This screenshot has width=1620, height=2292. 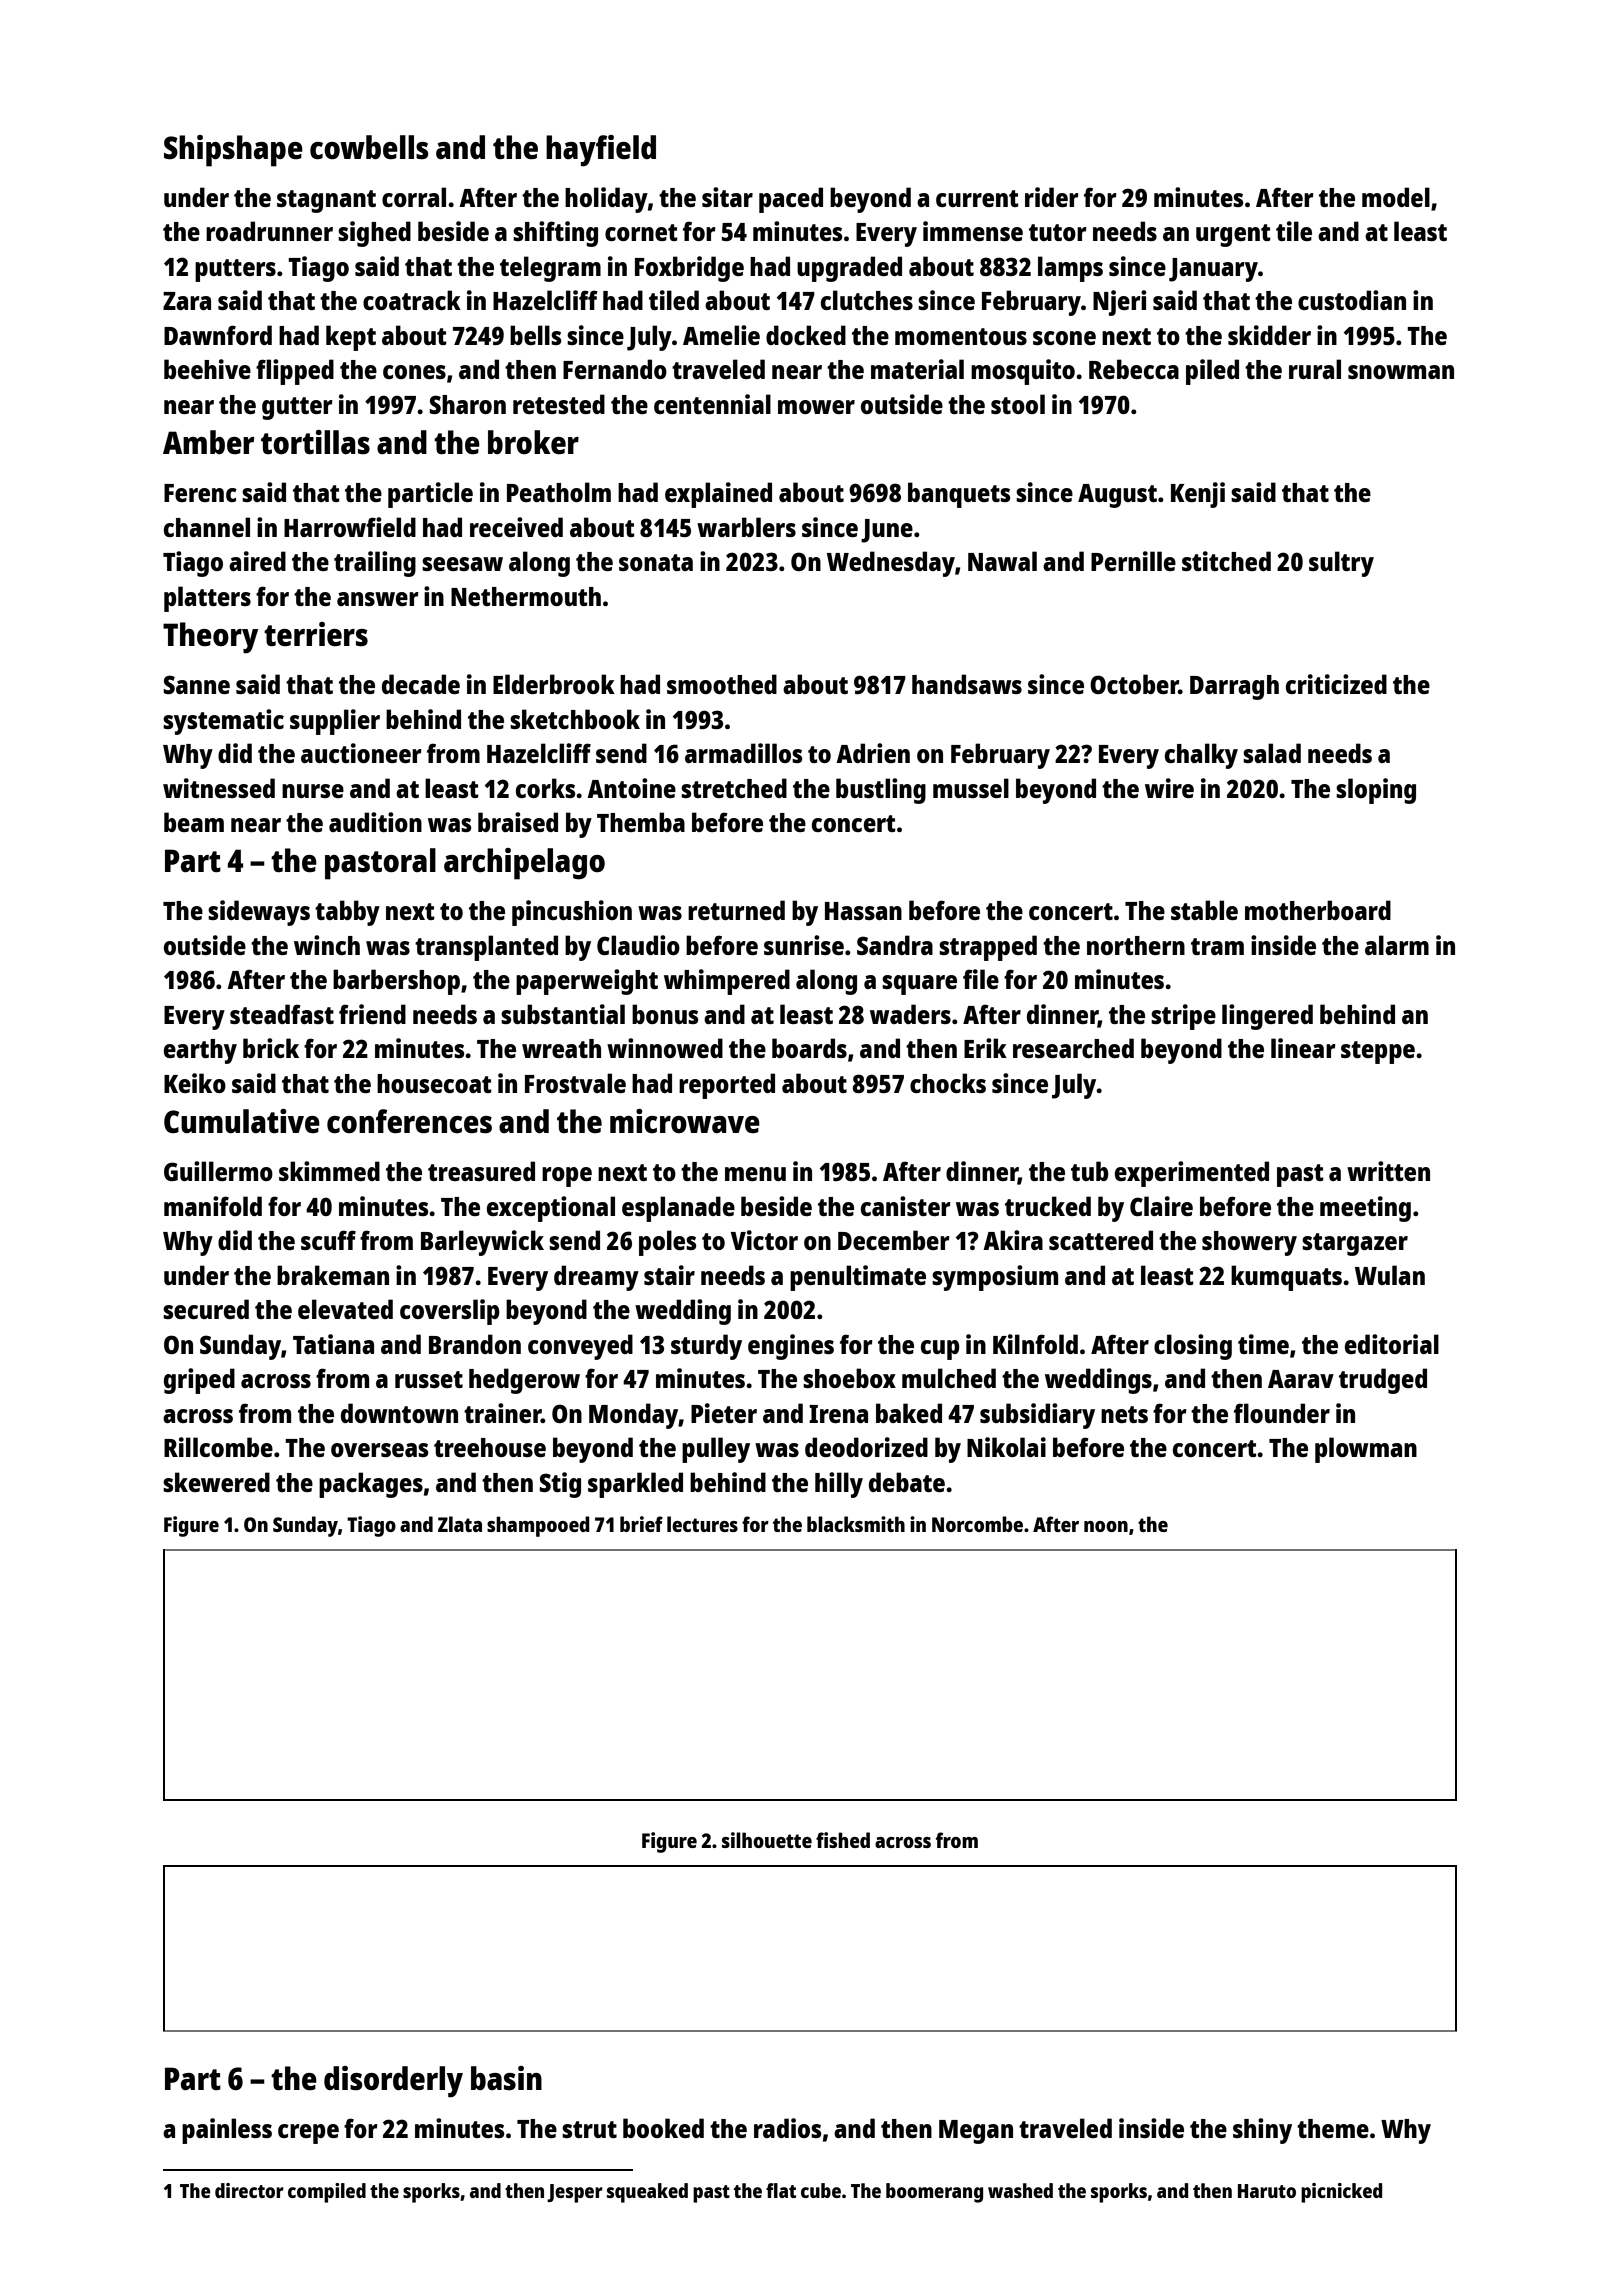 I want to click on plowman, so click(x=1366, y=1450).
